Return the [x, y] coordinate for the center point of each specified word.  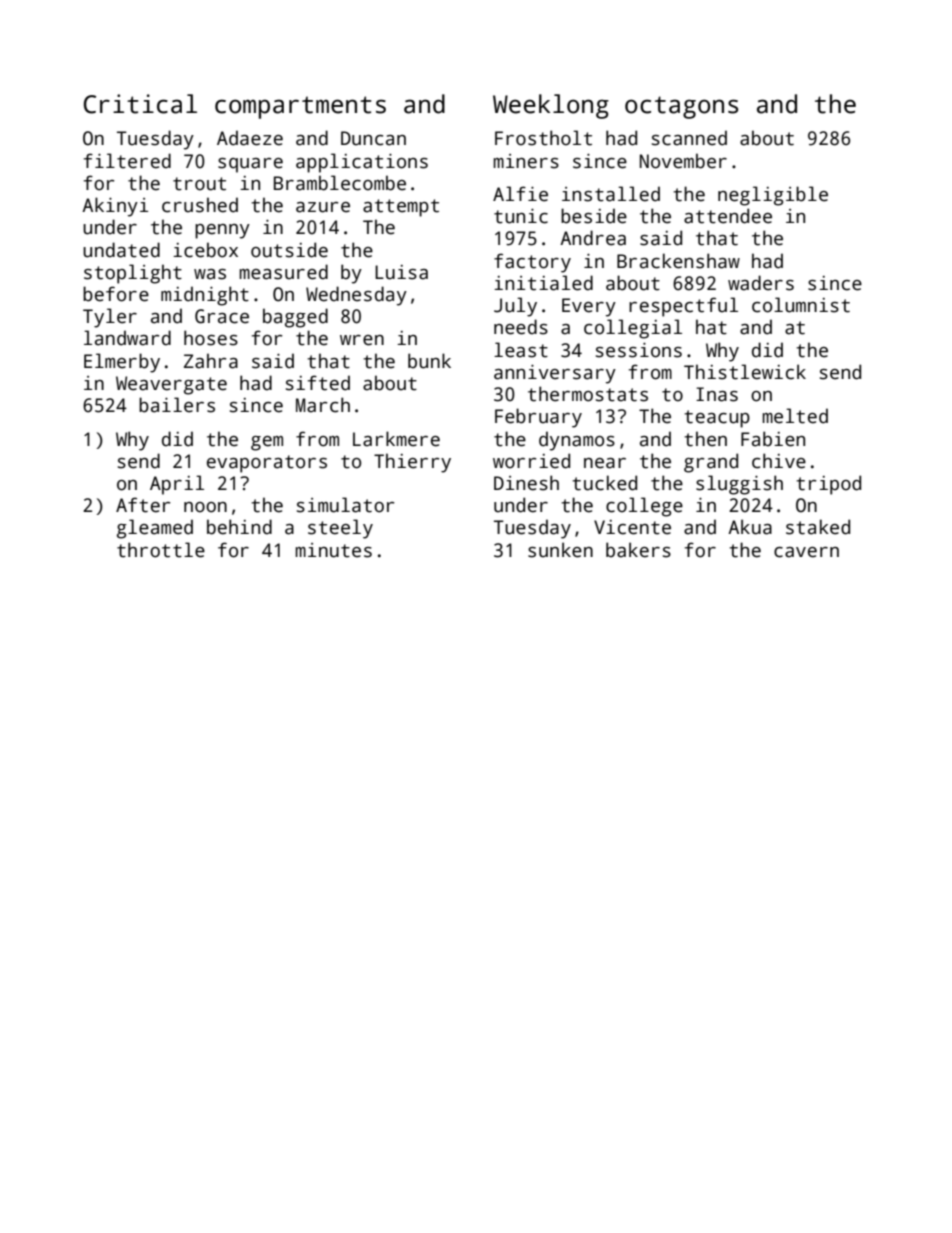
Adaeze [250, 138]
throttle [161, 550]
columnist [801, 305]
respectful [683, 307]
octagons [681, 107]
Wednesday [356, 296]
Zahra [211, 361]
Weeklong [551, 106]
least [521, 350]
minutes [333, 550]
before [116, 294]
